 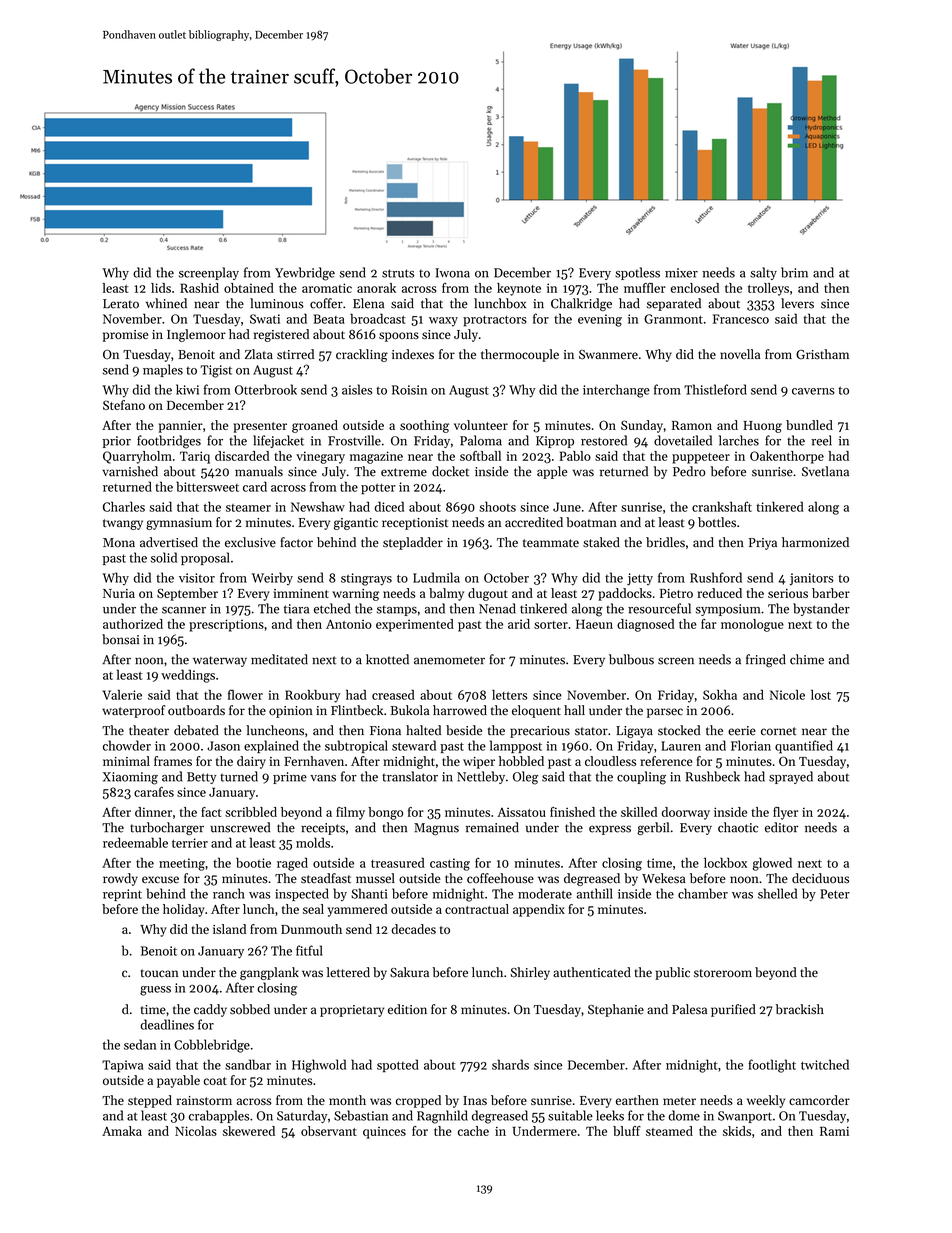 I want to click on Valerie, so click(x=122, y=695).
